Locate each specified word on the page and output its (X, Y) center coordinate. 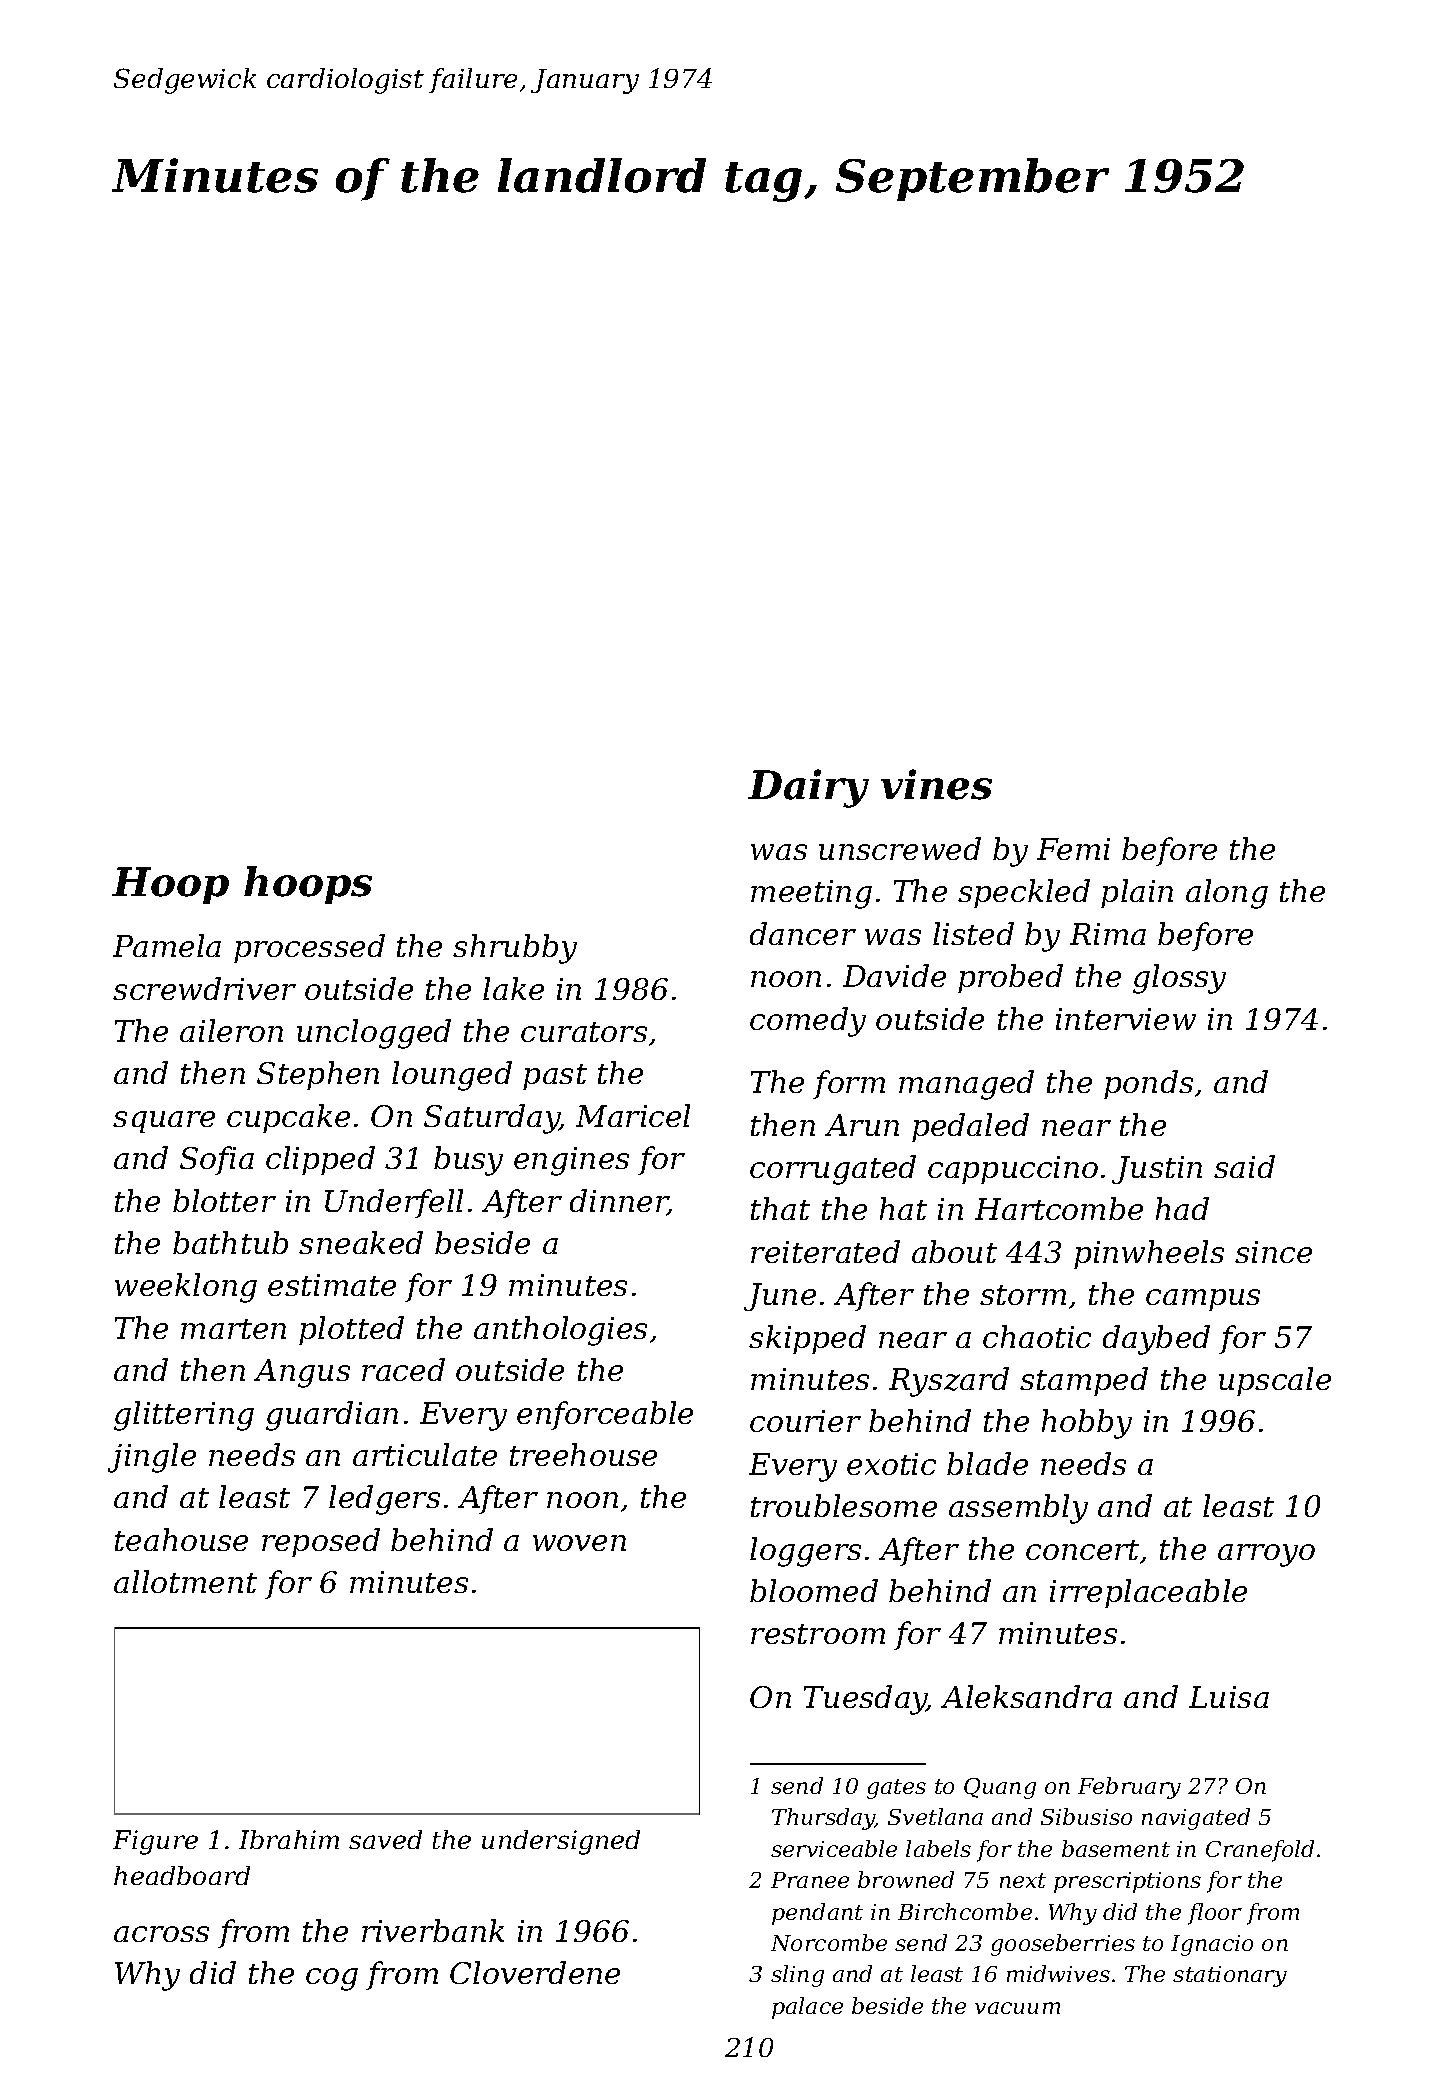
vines (936, 784)
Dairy (808, 788)
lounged (452, 1076)
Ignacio (1212, 1945)
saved (385, 1839)
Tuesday (865, 1700)
